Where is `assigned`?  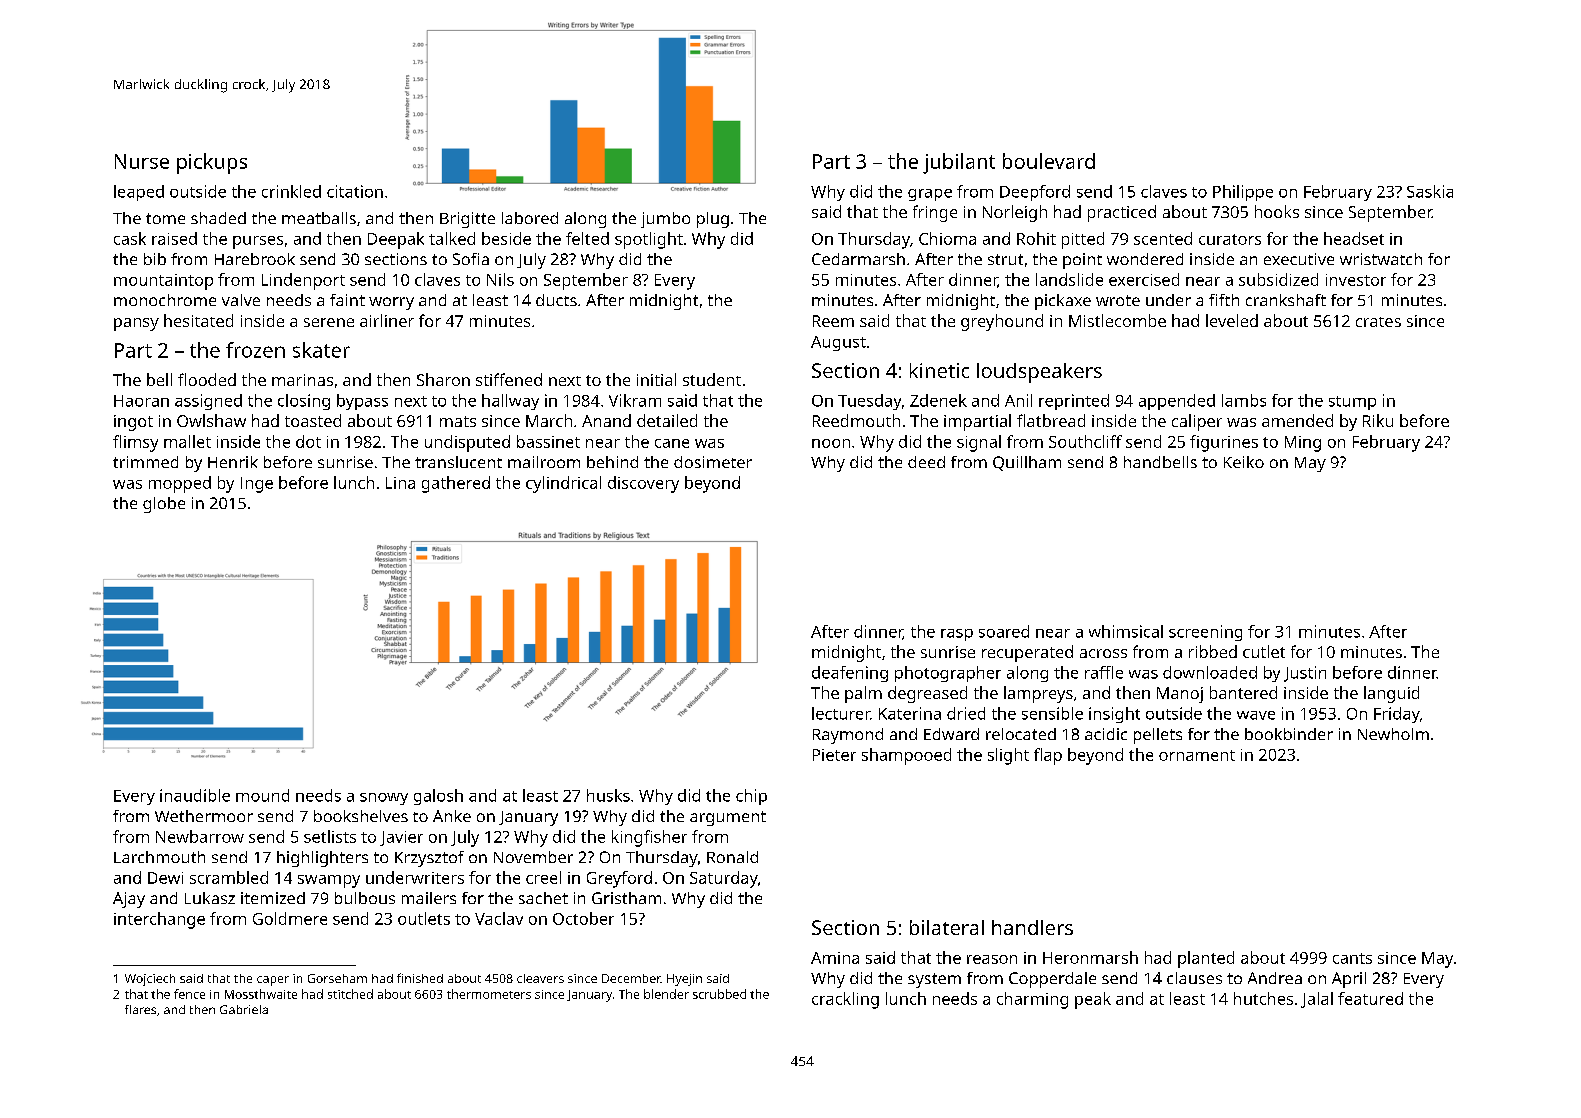 assigned is located at coordinates (208, 402).
